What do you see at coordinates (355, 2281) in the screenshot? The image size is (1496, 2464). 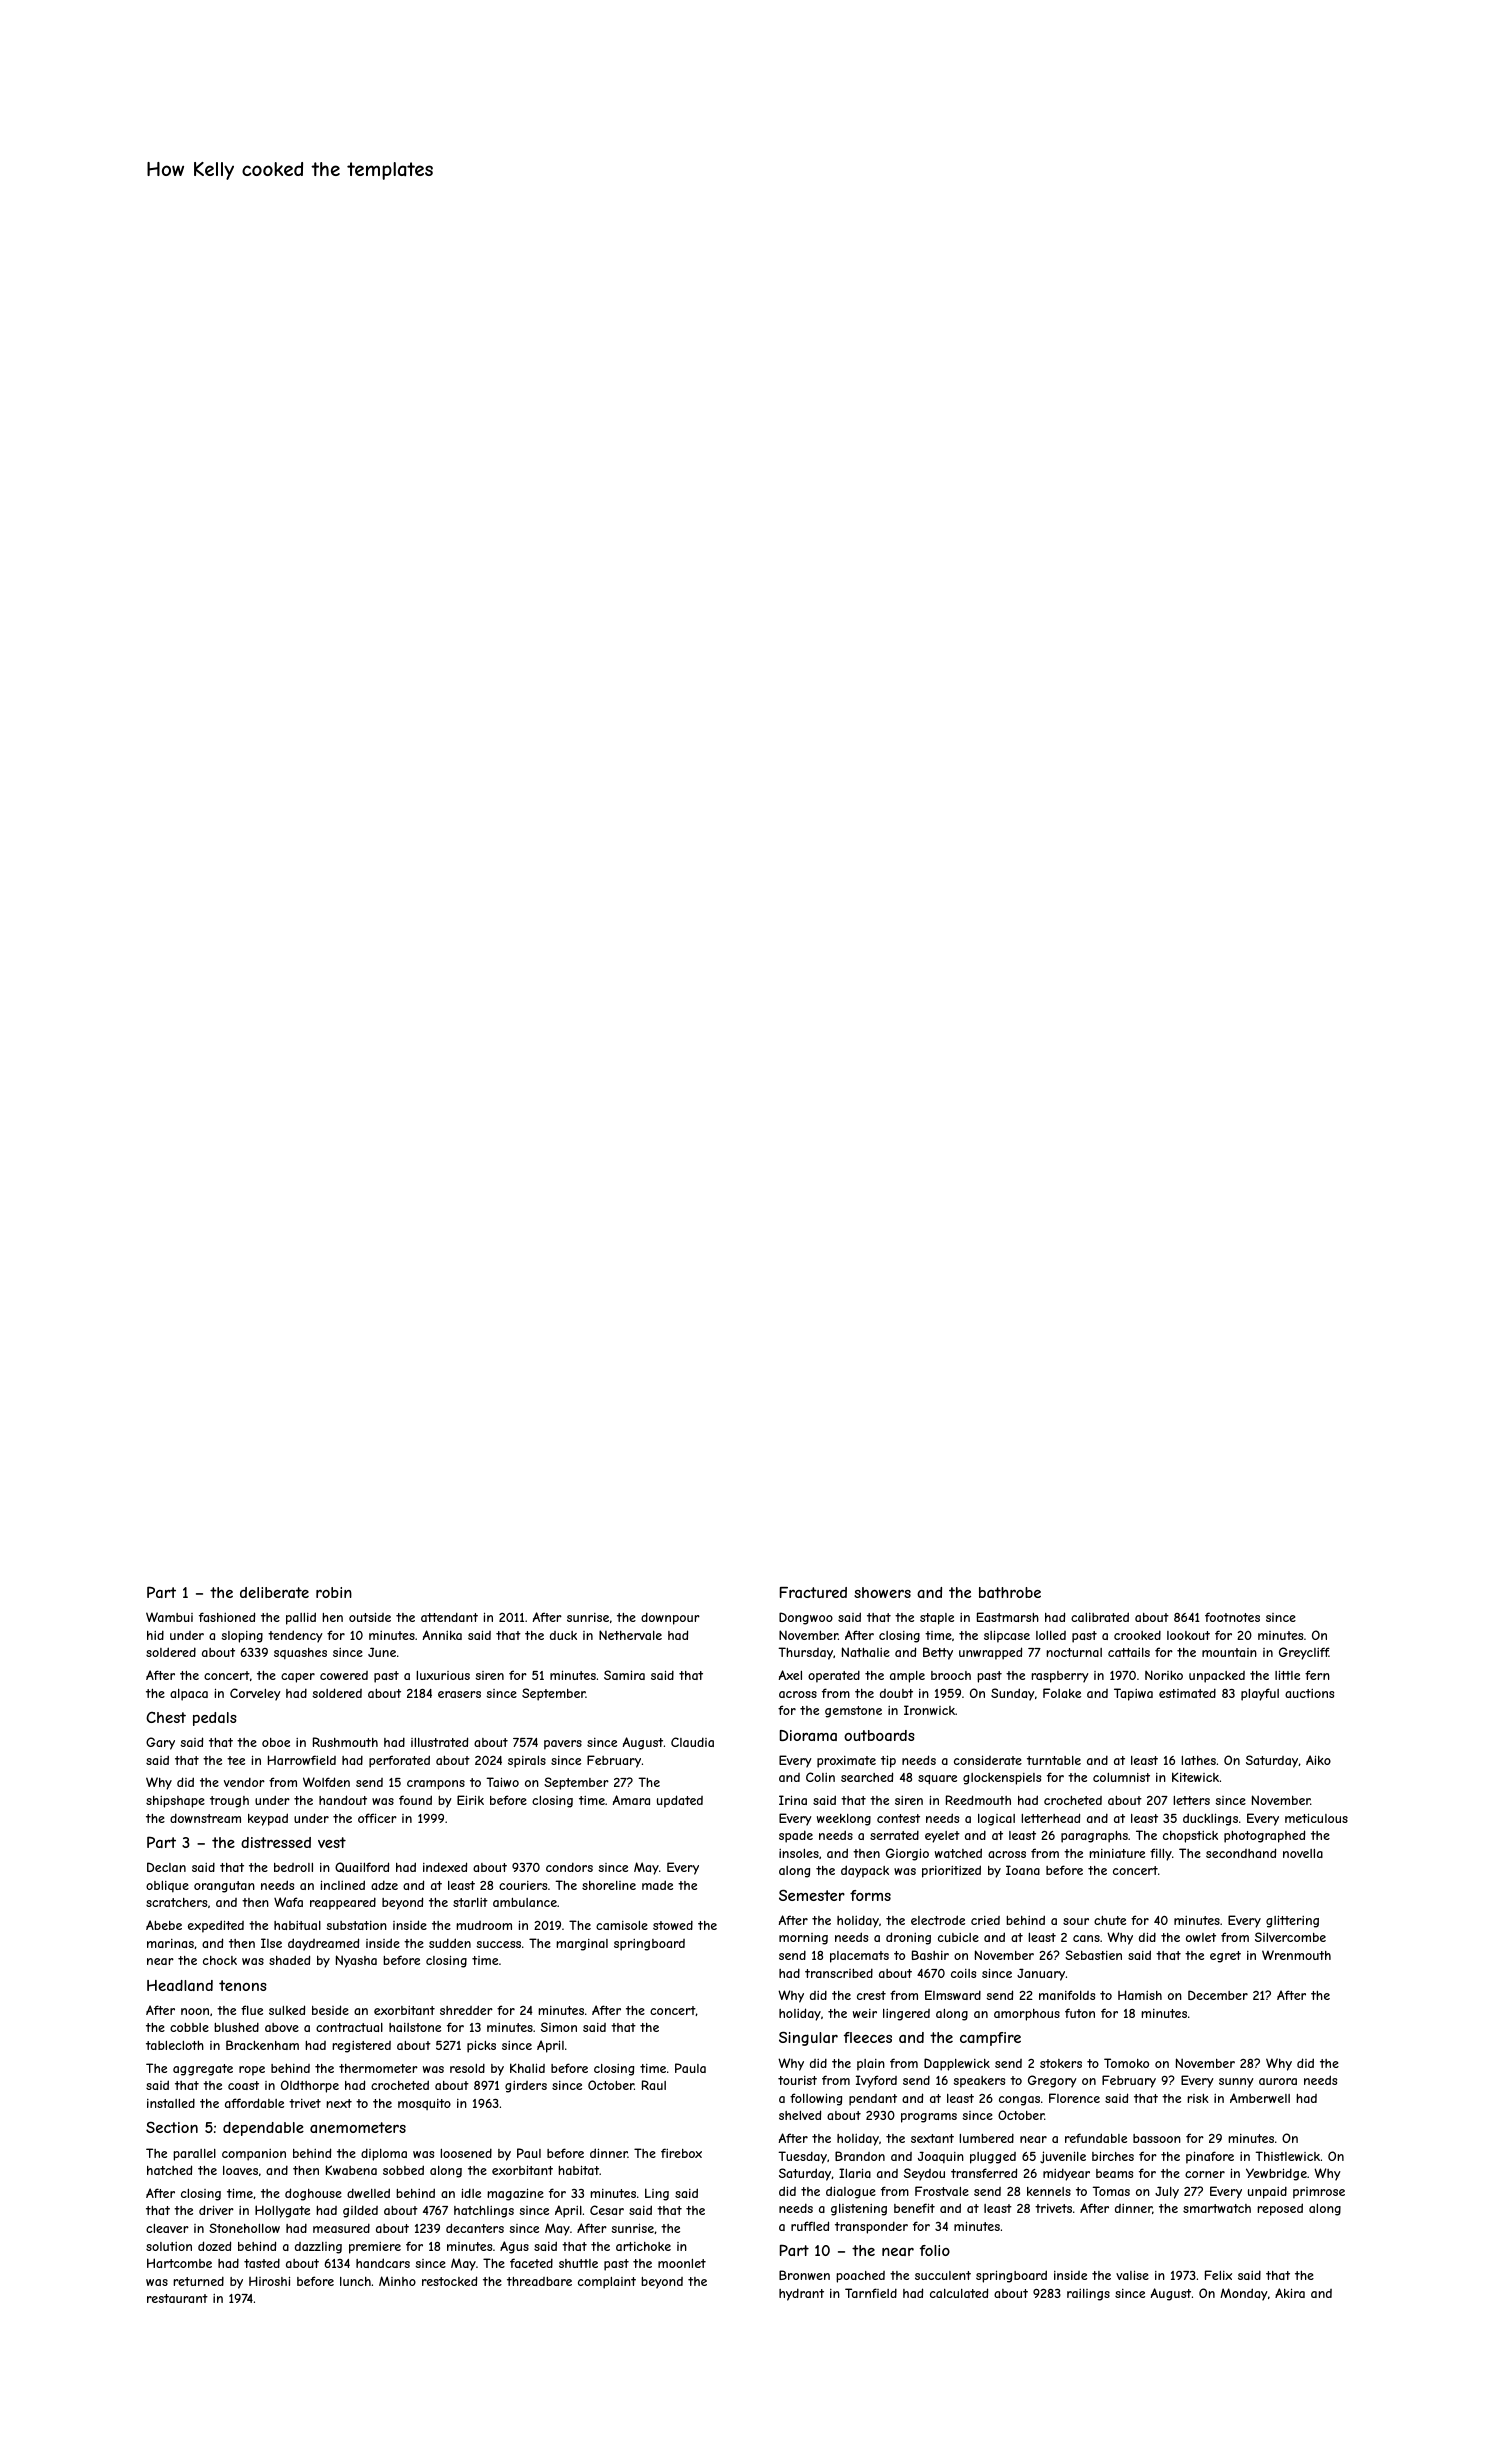 I see `lunch` at bounding box center [355, 2281].
